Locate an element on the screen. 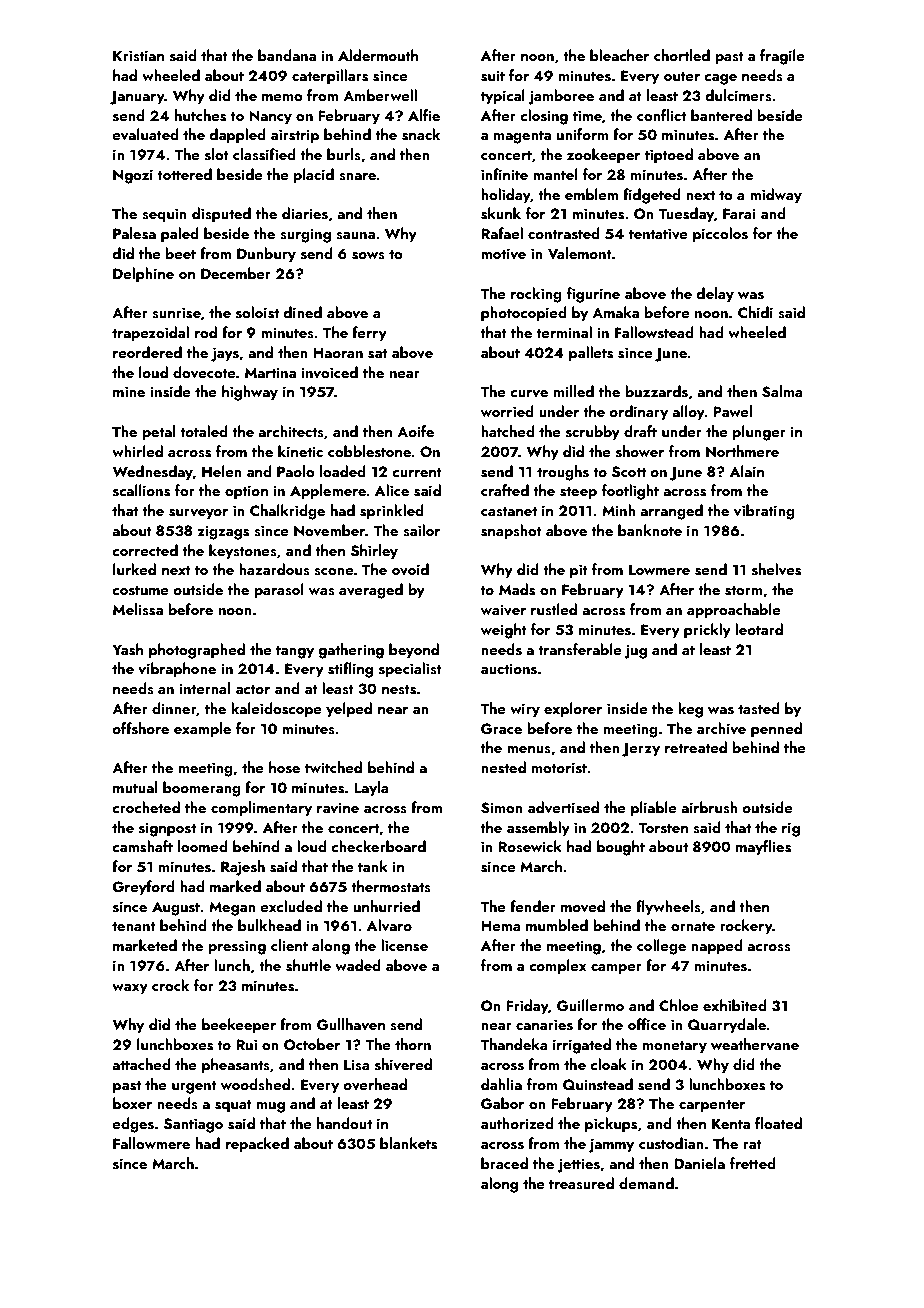  mutual is located at coordinates (135, 787).
